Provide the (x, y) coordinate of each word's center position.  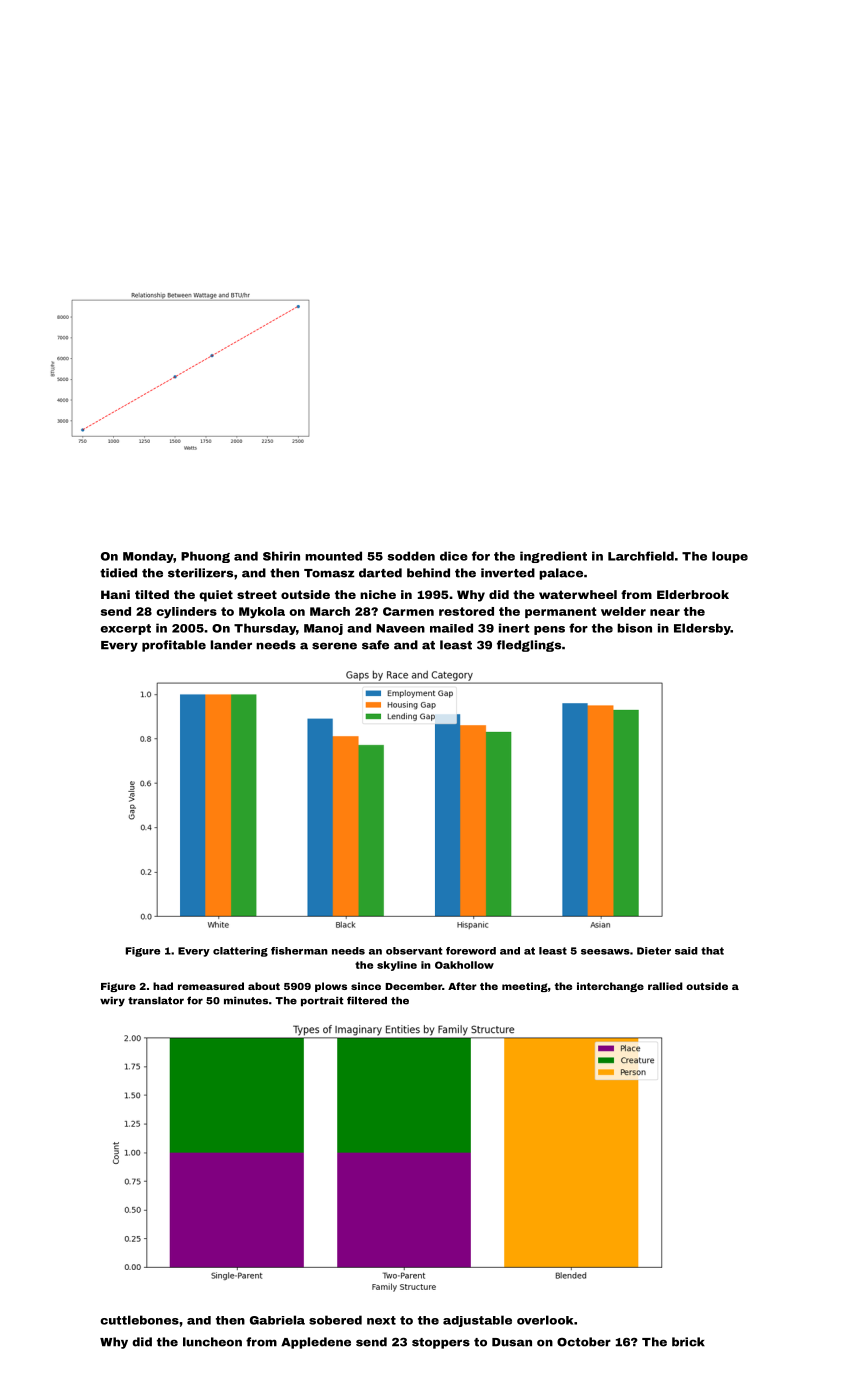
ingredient (553, 557)
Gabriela (277, 1320)
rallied (665, 986)
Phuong (205, 557)
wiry (112, 1002)
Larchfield (641, 556)
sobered (335, 1320)
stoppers (441, 1343)
